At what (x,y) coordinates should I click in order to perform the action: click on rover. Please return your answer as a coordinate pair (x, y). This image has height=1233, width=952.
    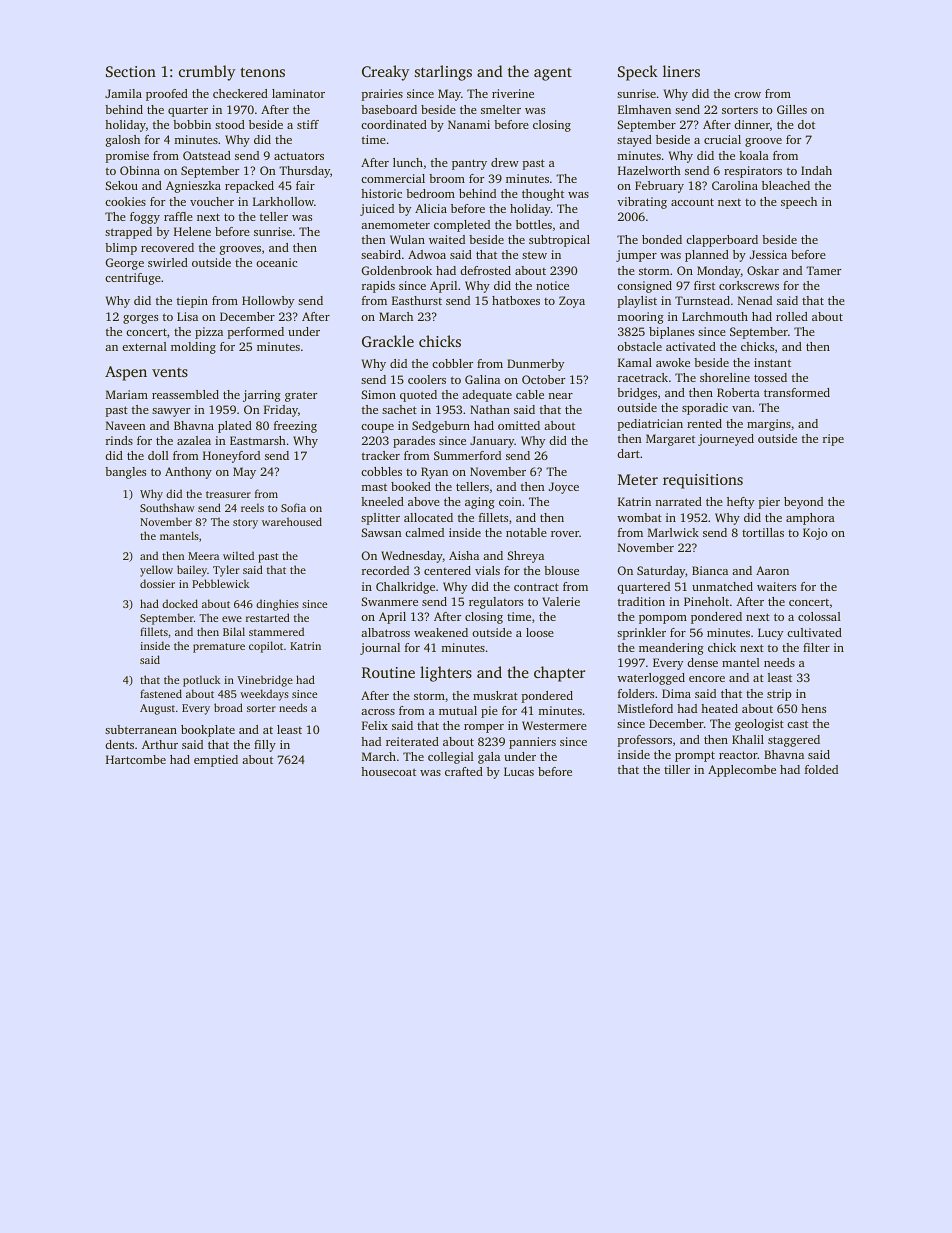
    Looking at the image, I should click on (565, 534).
